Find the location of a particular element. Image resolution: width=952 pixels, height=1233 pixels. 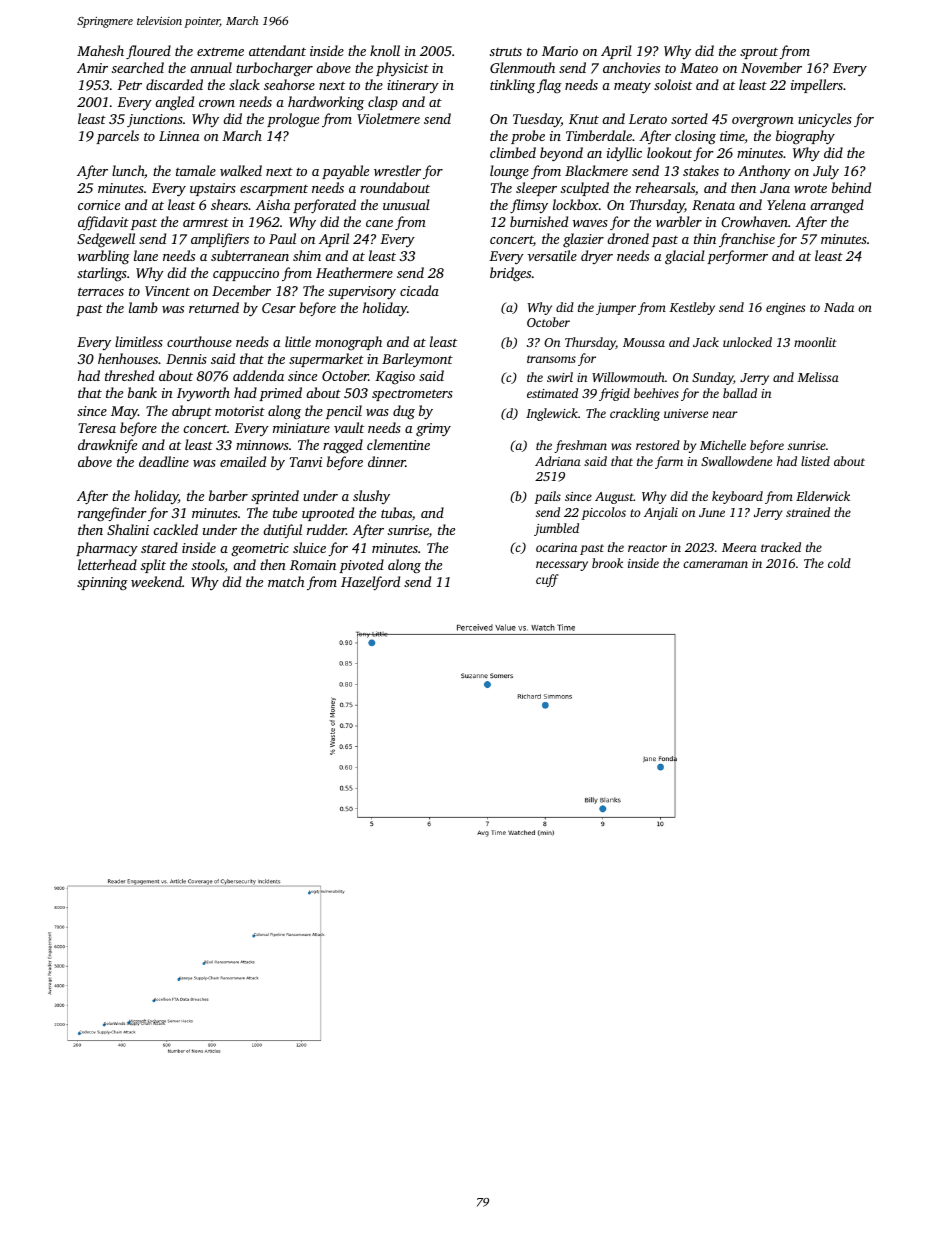

unusual is located at coordinates (406, 204).
